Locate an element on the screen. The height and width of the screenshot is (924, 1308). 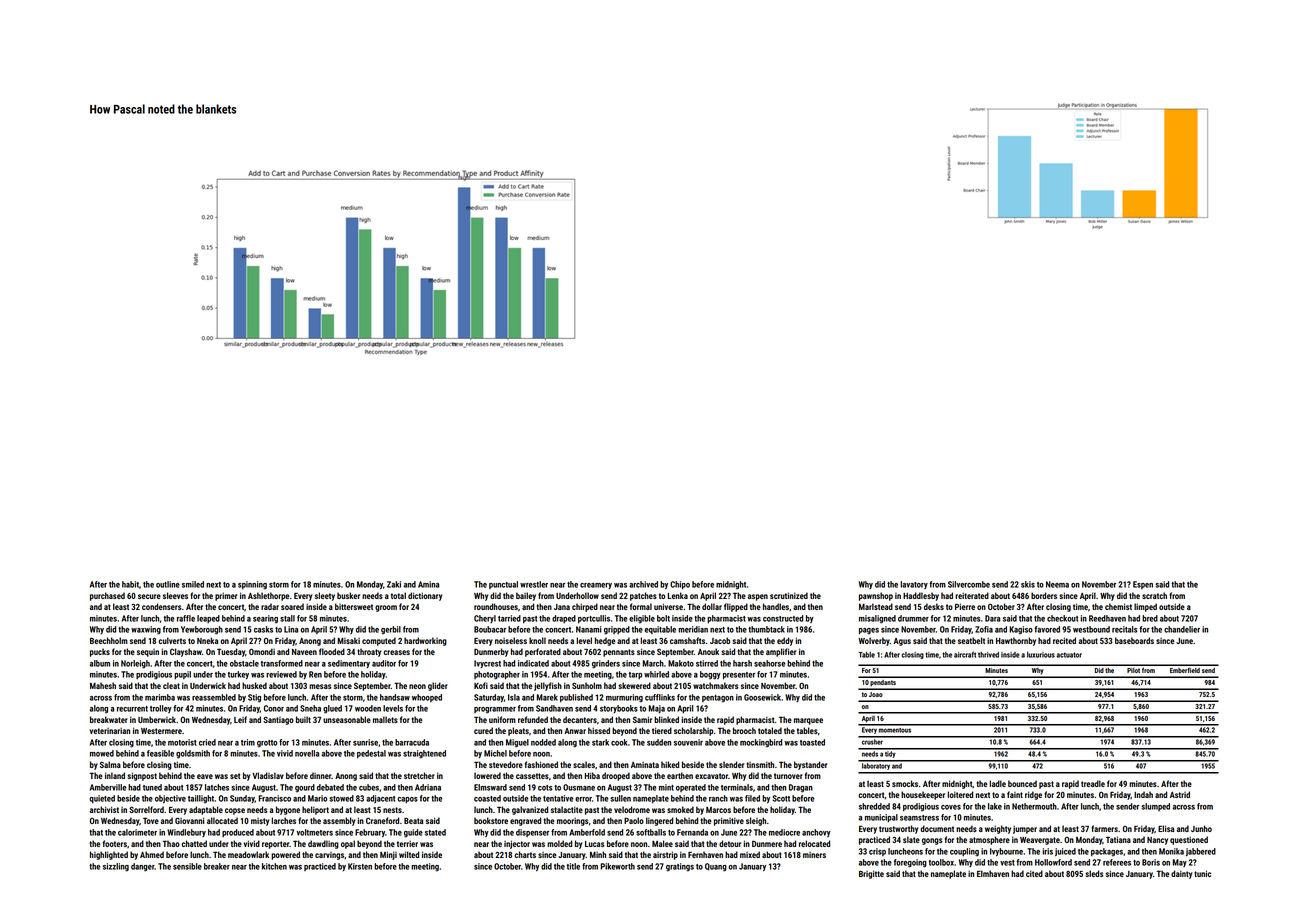
Neema is located at coordinates (1057, 584).
